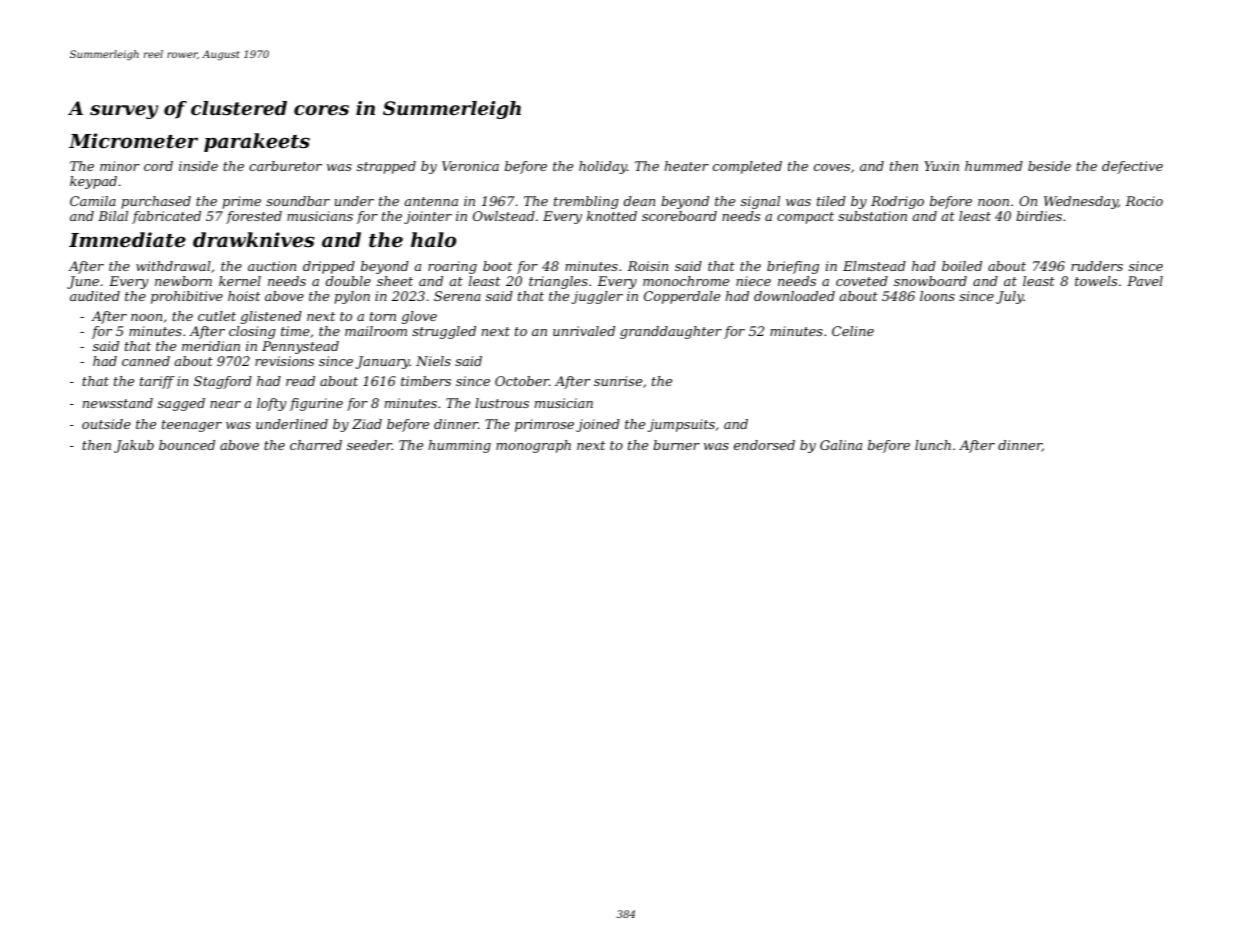 The image size is (1233, 952). What do you see at coordinates (419, 317) in the screenshot?
I see `glove` at bounding box center [419, 317].
